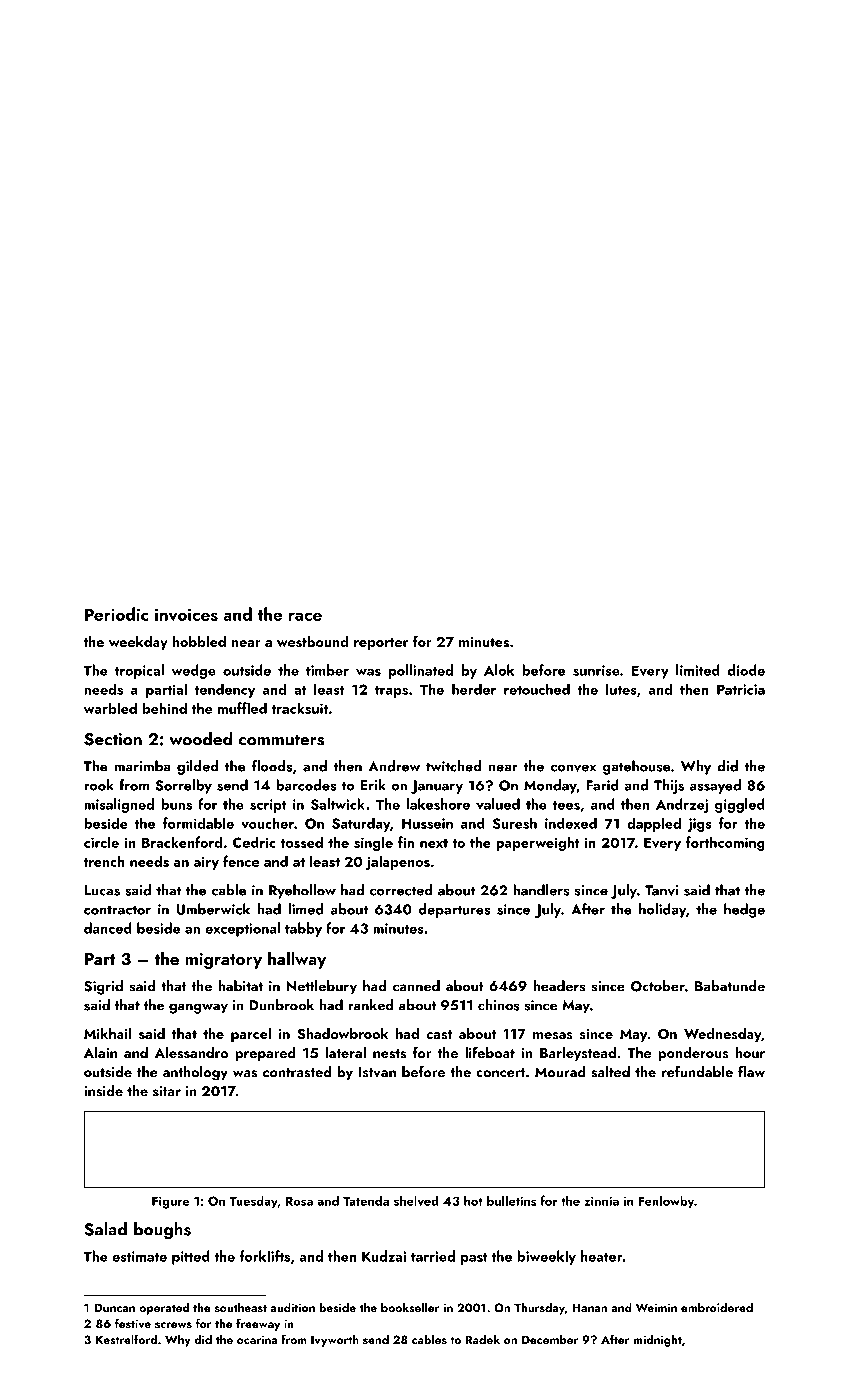 The image size is (849, 1400). What do you see at coordinates (164, 1308) in the page?
I see `operated` at bounding box center [164, 1308].
